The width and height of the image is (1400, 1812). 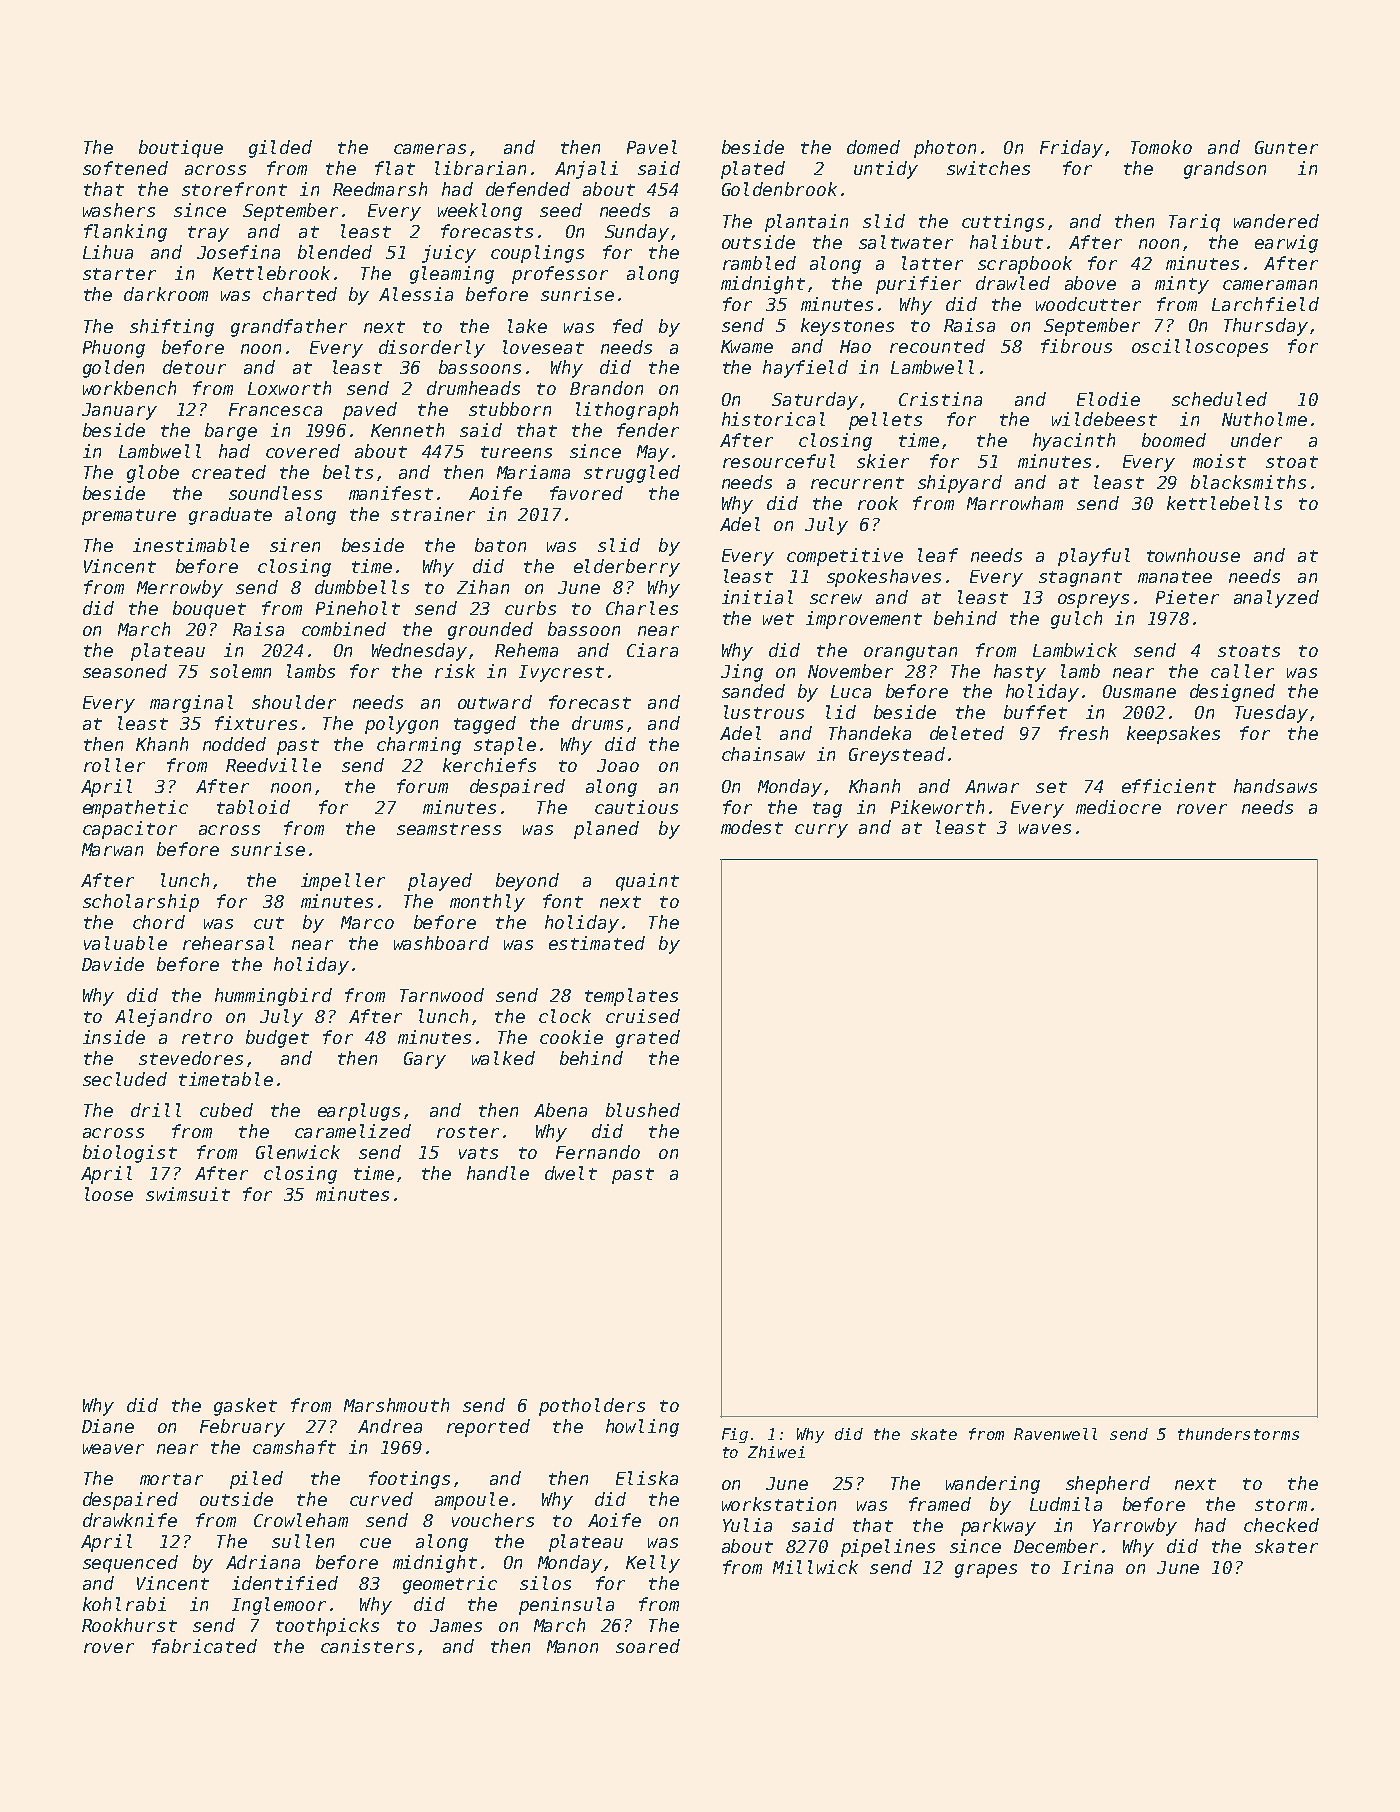 I want to click on Ravenwell, so click(x=1055, y=1434).
